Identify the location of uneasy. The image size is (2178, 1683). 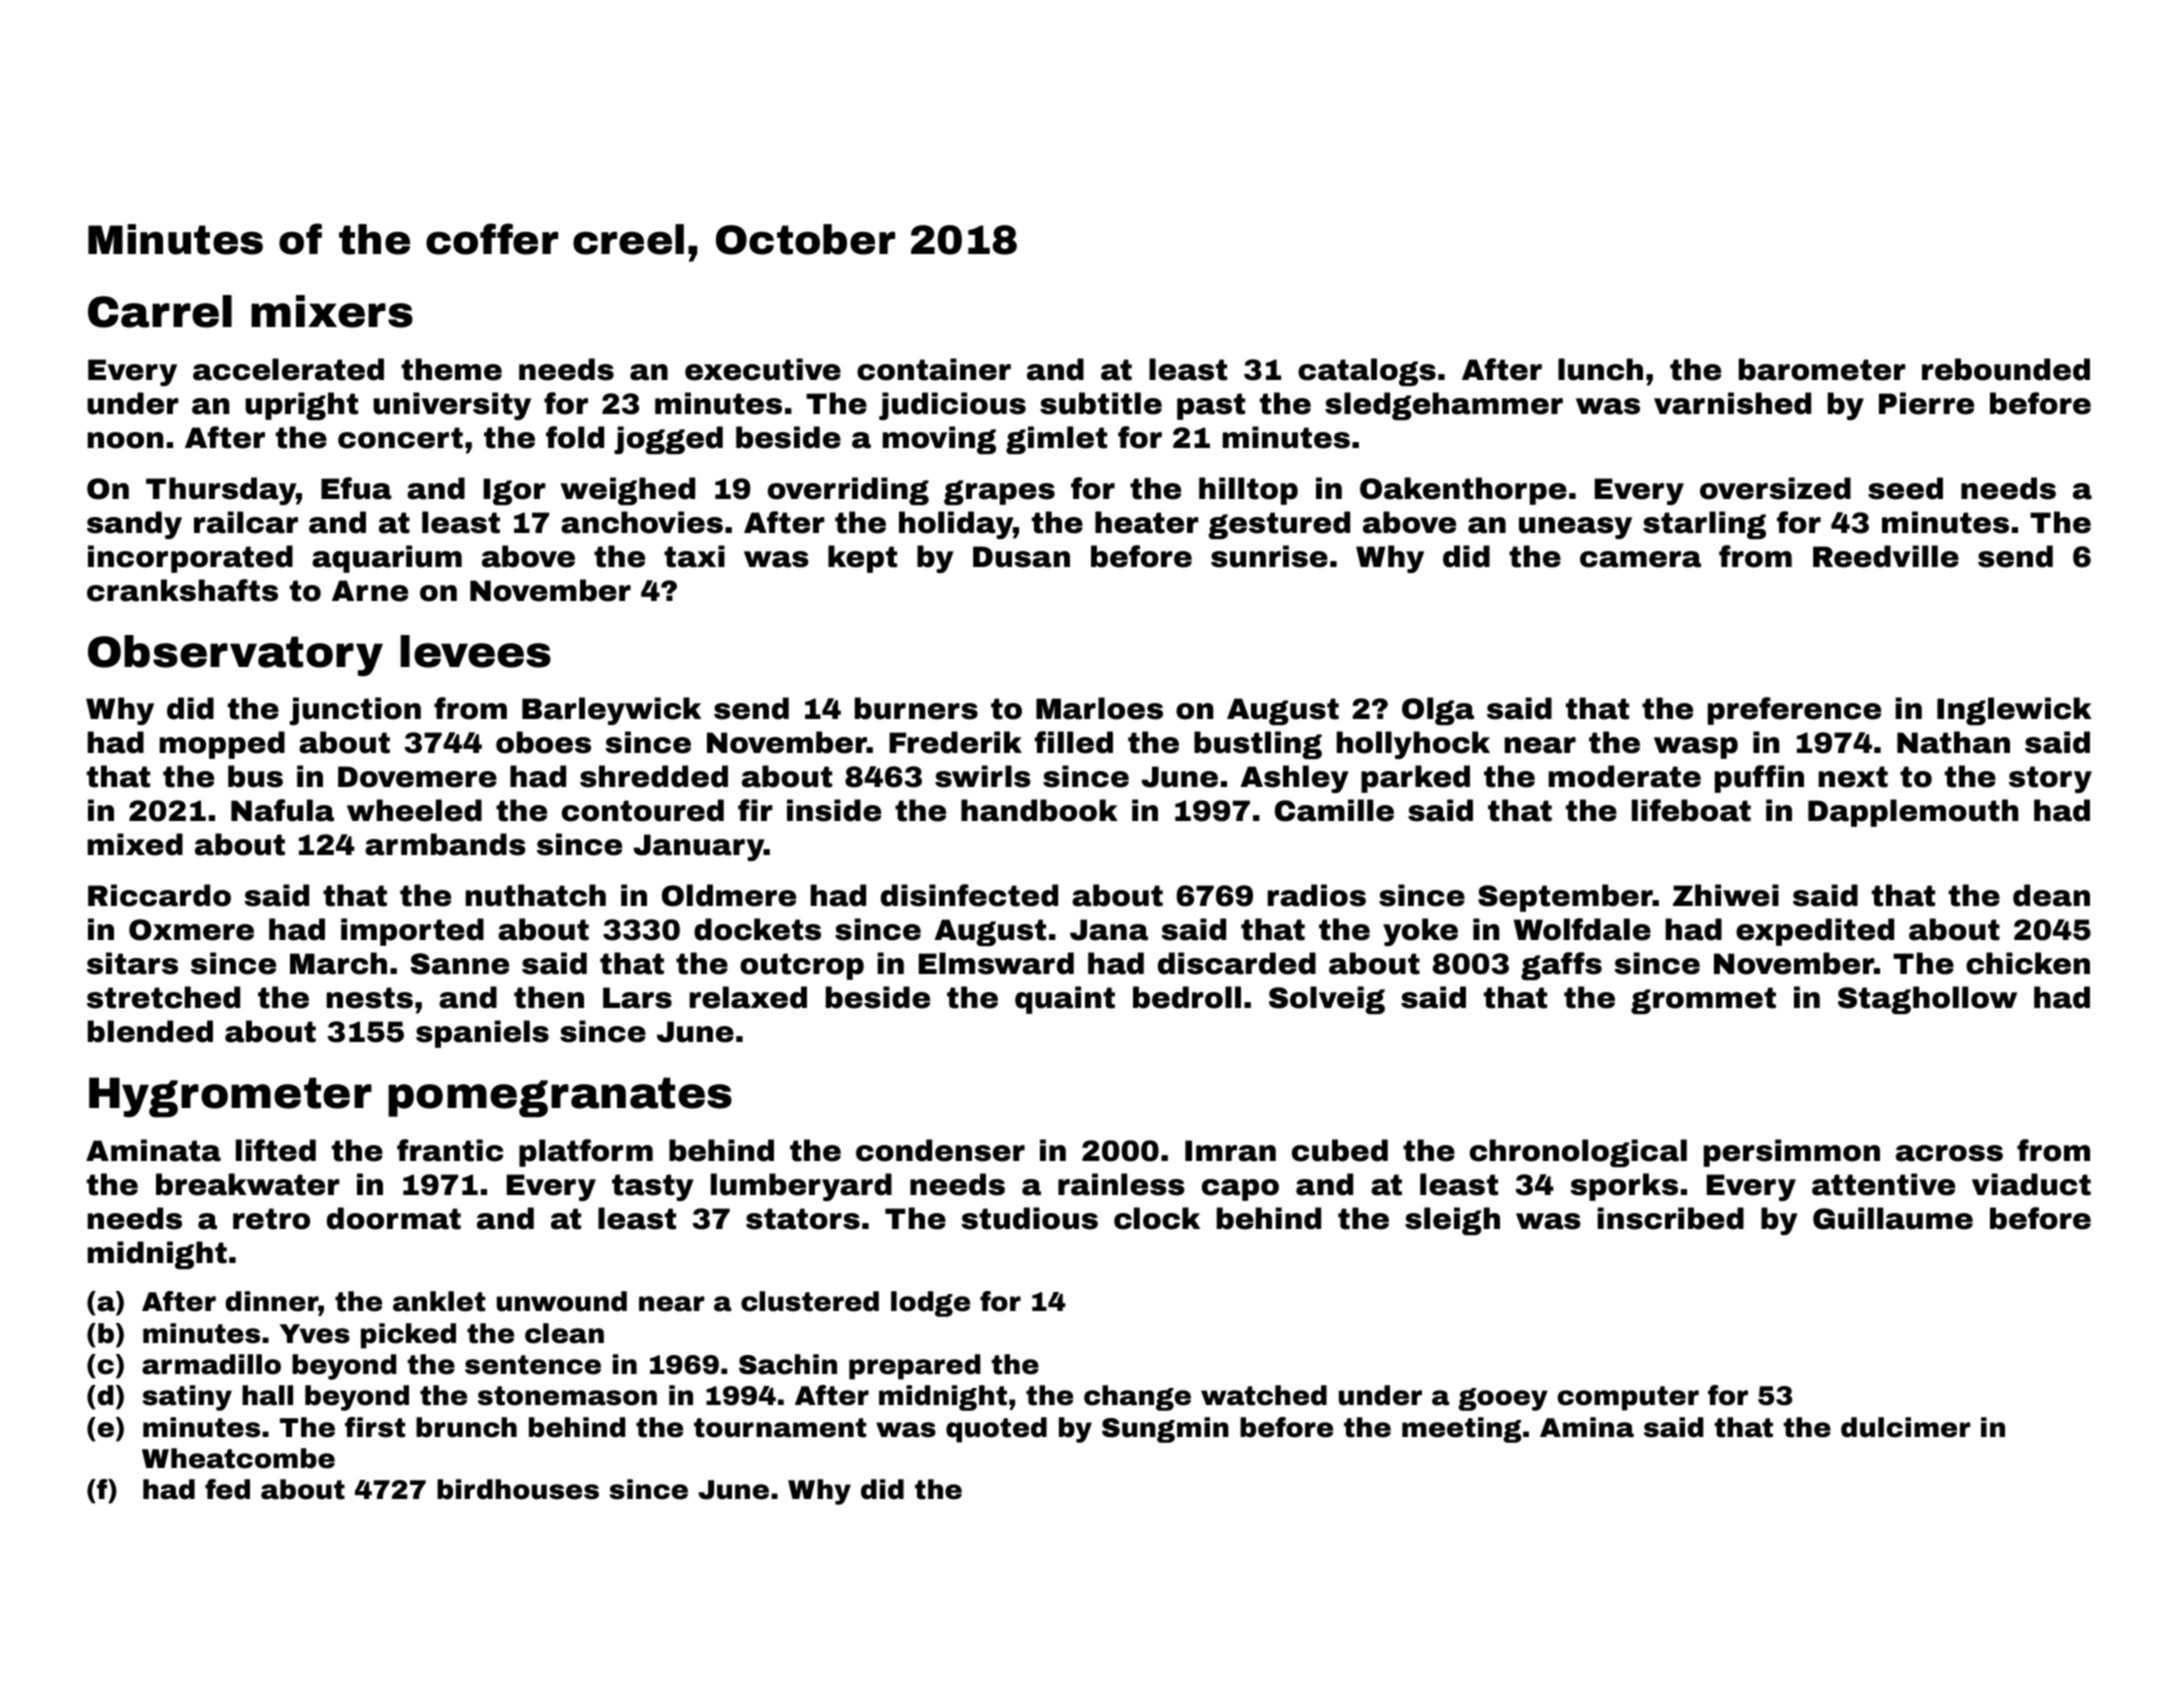
(1575, 528).
